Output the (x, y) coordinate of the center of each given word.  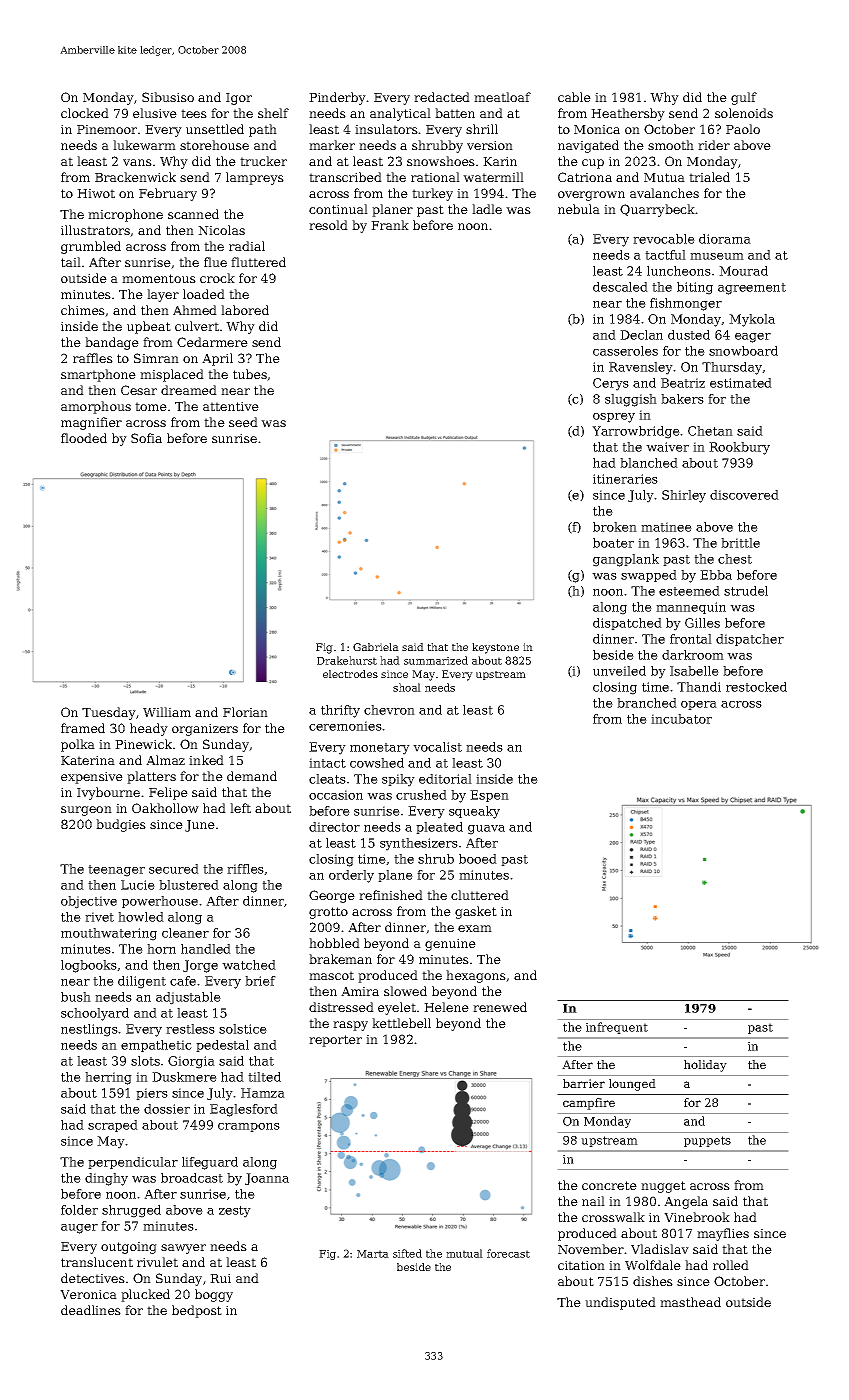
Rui (220, 1278)
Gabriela (376, 647)
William (167, 712)
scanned (193, 214)
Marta (373, 1254)
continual (338, 209)
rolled (731, 1265)
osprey (614, 418)
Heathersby (628, 114)
